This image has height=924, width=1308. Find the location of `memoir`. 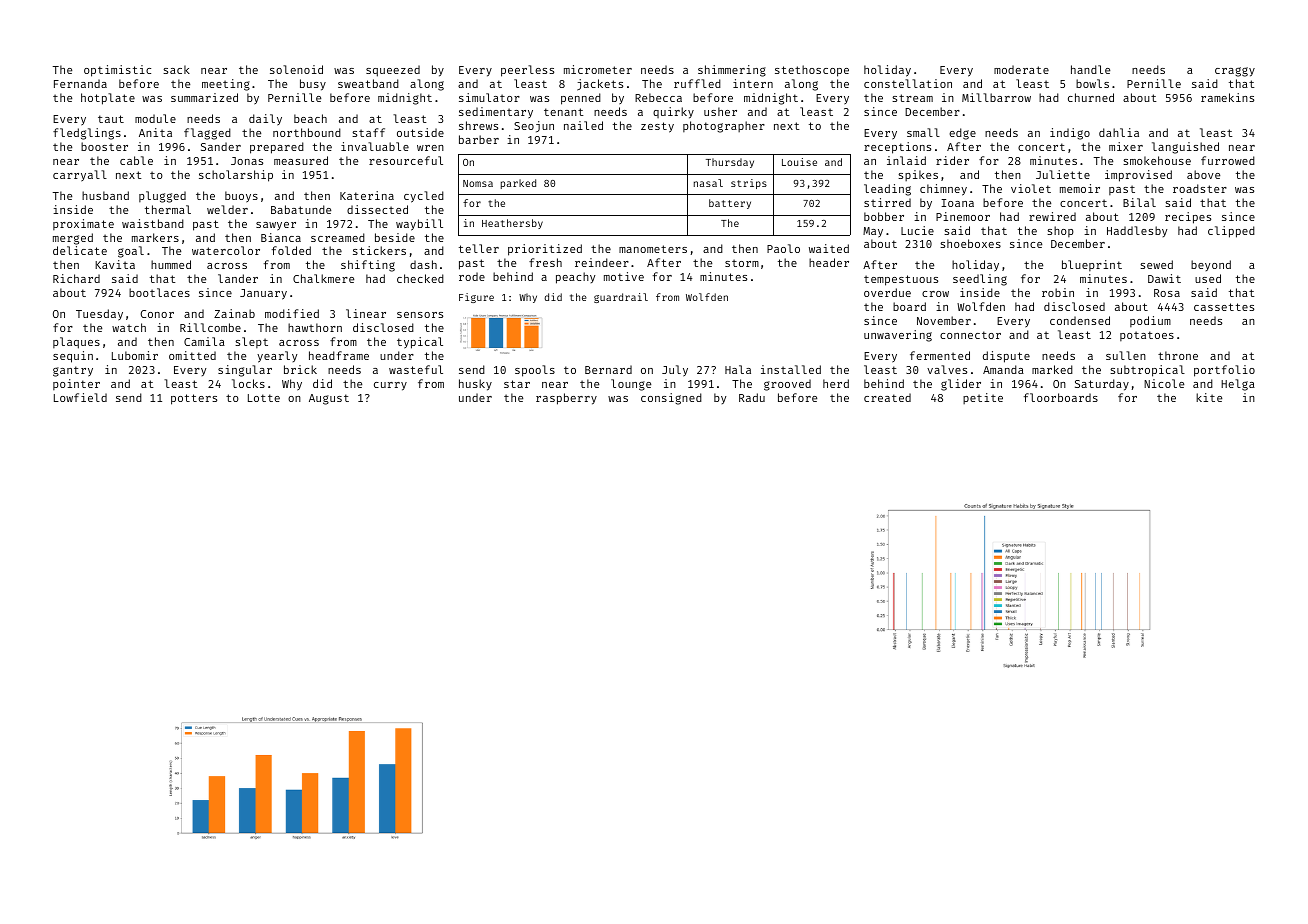

memoir is located at coordinates (1080, 188).
